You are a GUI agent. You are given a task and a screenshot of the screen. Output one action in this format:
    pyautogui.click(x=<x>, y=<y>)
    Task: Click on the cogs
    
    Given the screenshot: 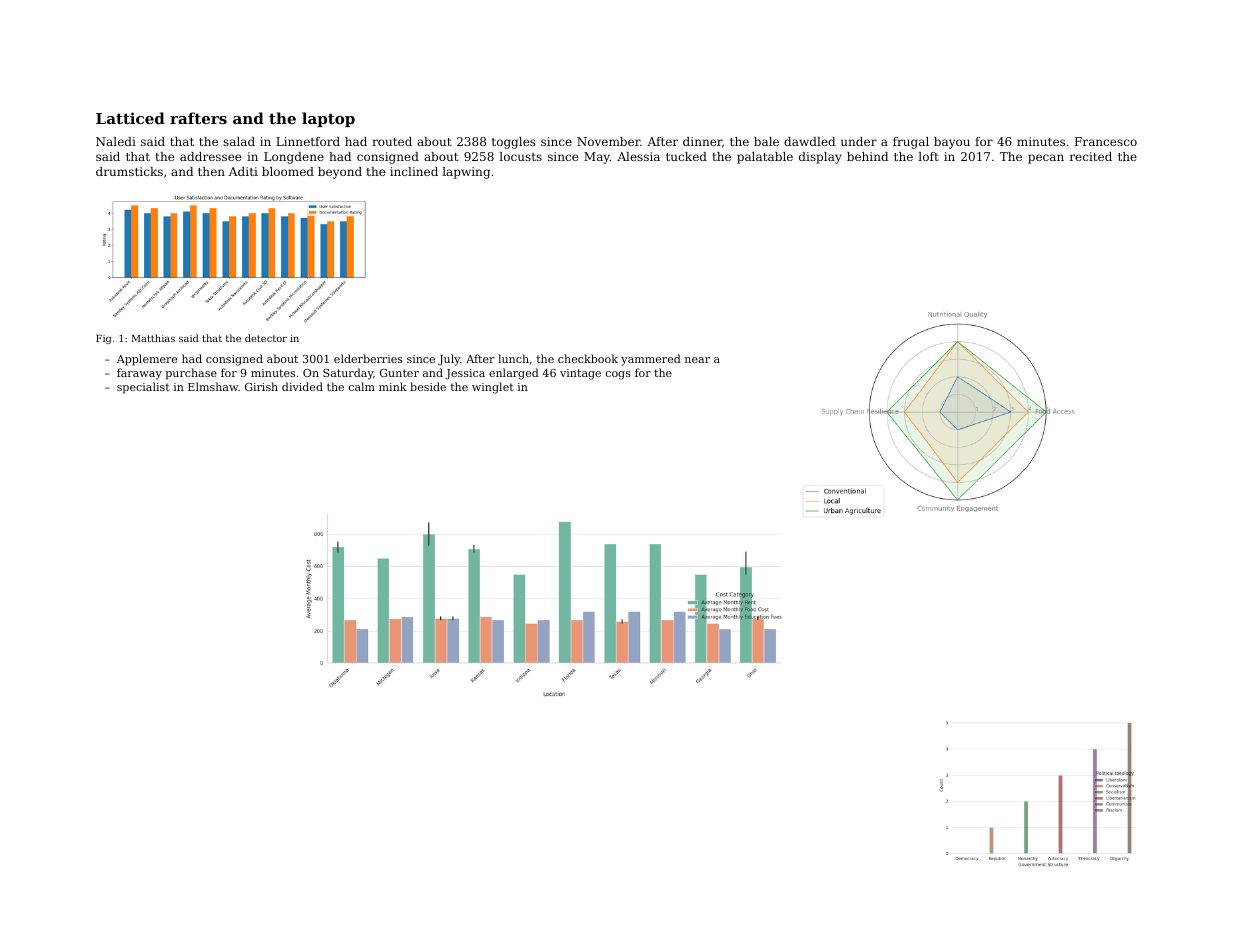 What is the action you would take?
    pyautogui.click(x=618, y=375)
